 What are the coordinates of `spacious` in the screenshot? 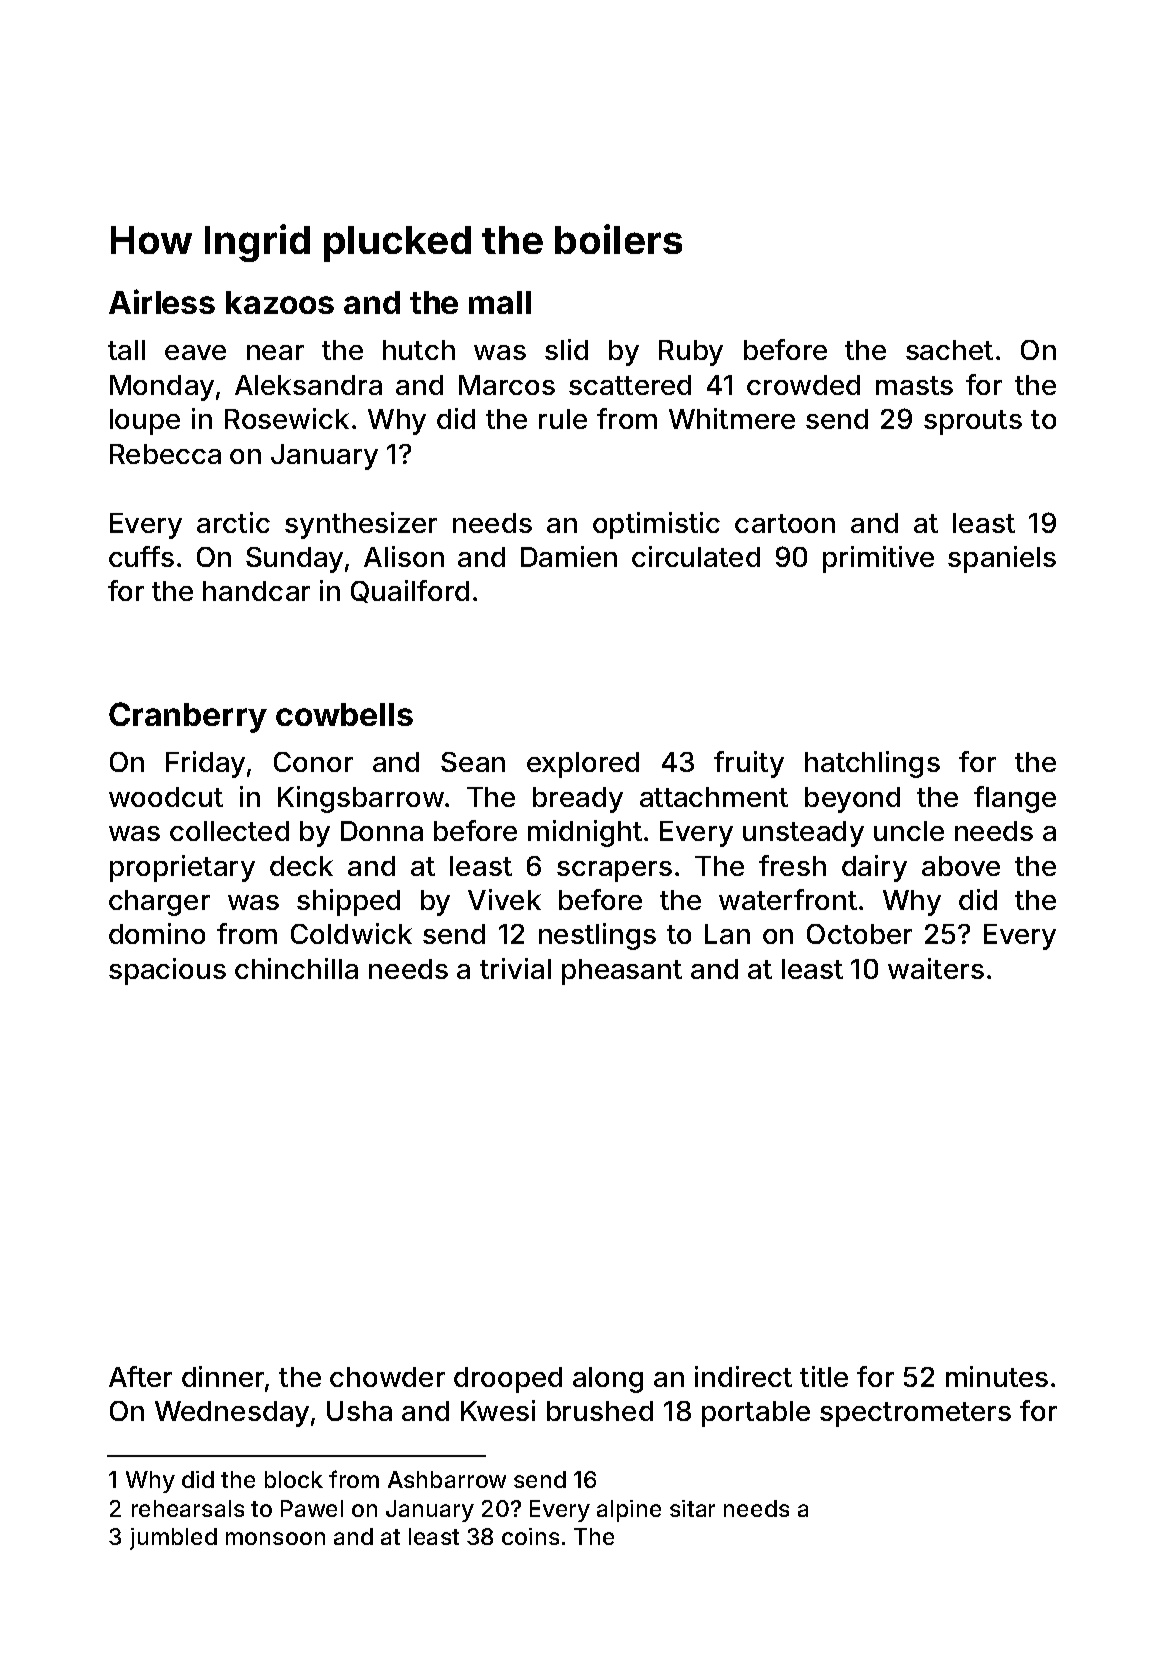 It's located at (167, 971).
